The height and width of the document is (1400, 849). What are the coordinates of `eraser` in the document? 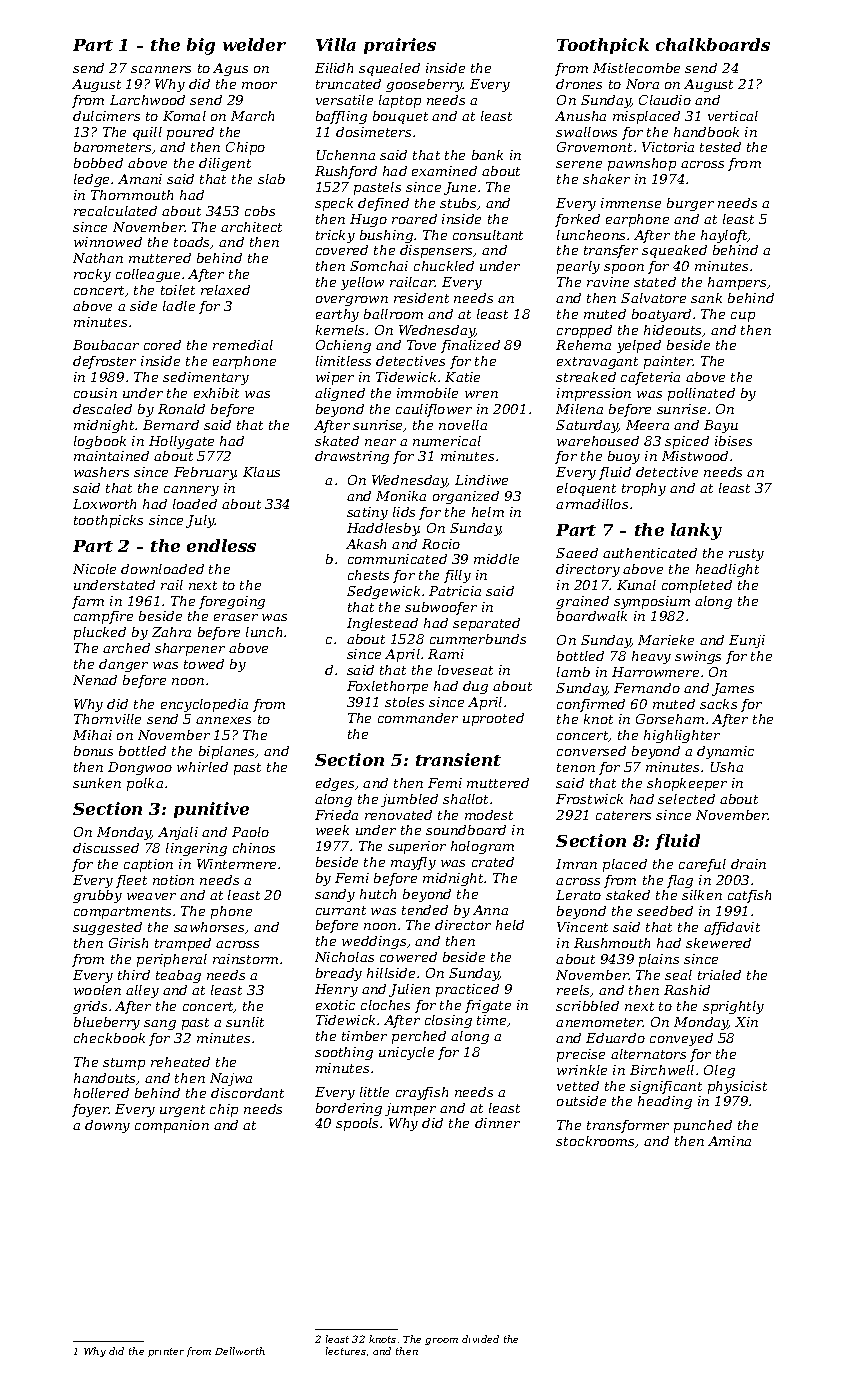 It's located at (236, 617).
